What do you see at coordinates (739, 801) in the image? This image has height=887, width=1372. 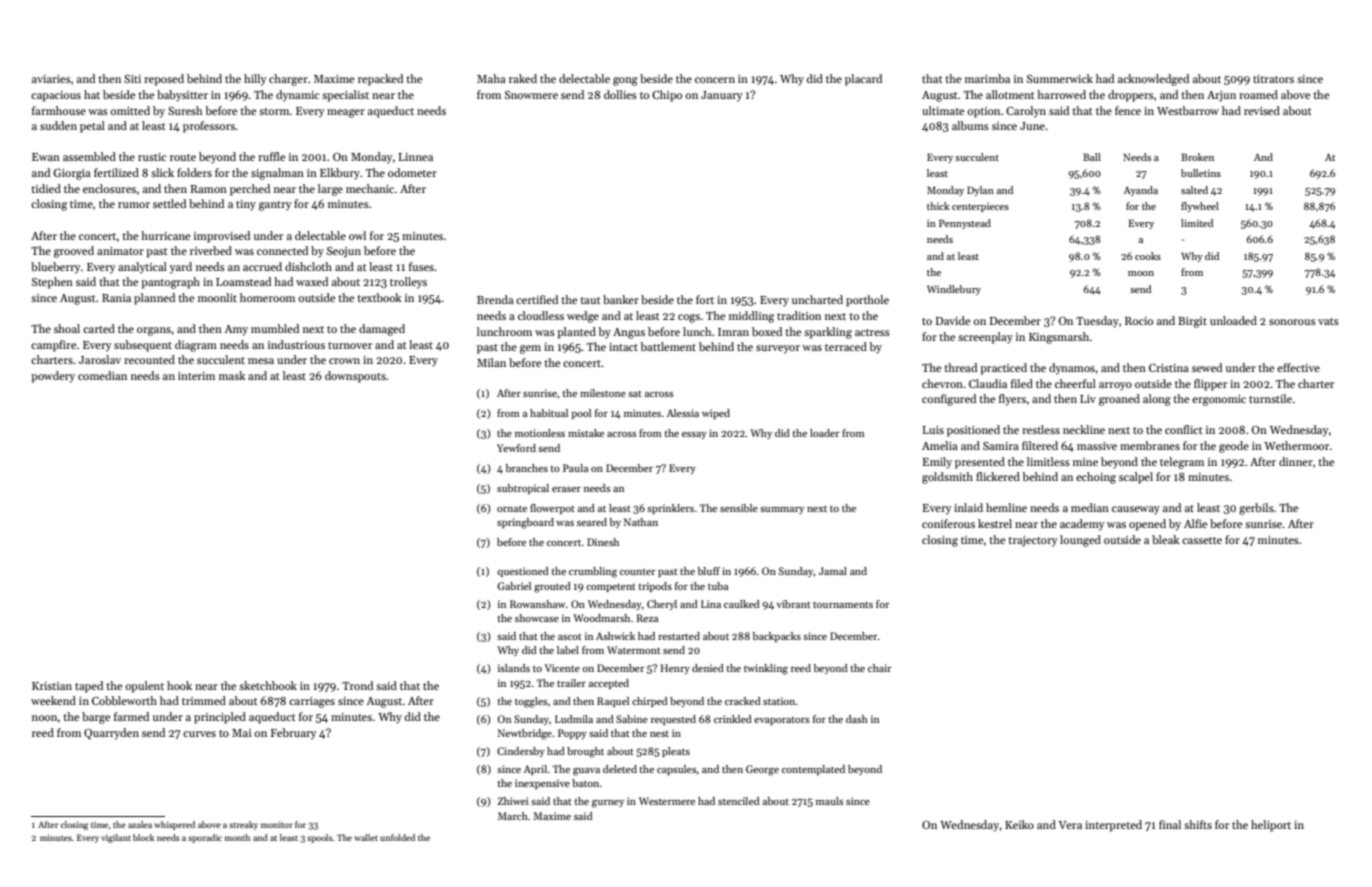 I see `stenciled` at bounding box center [739, 801].
